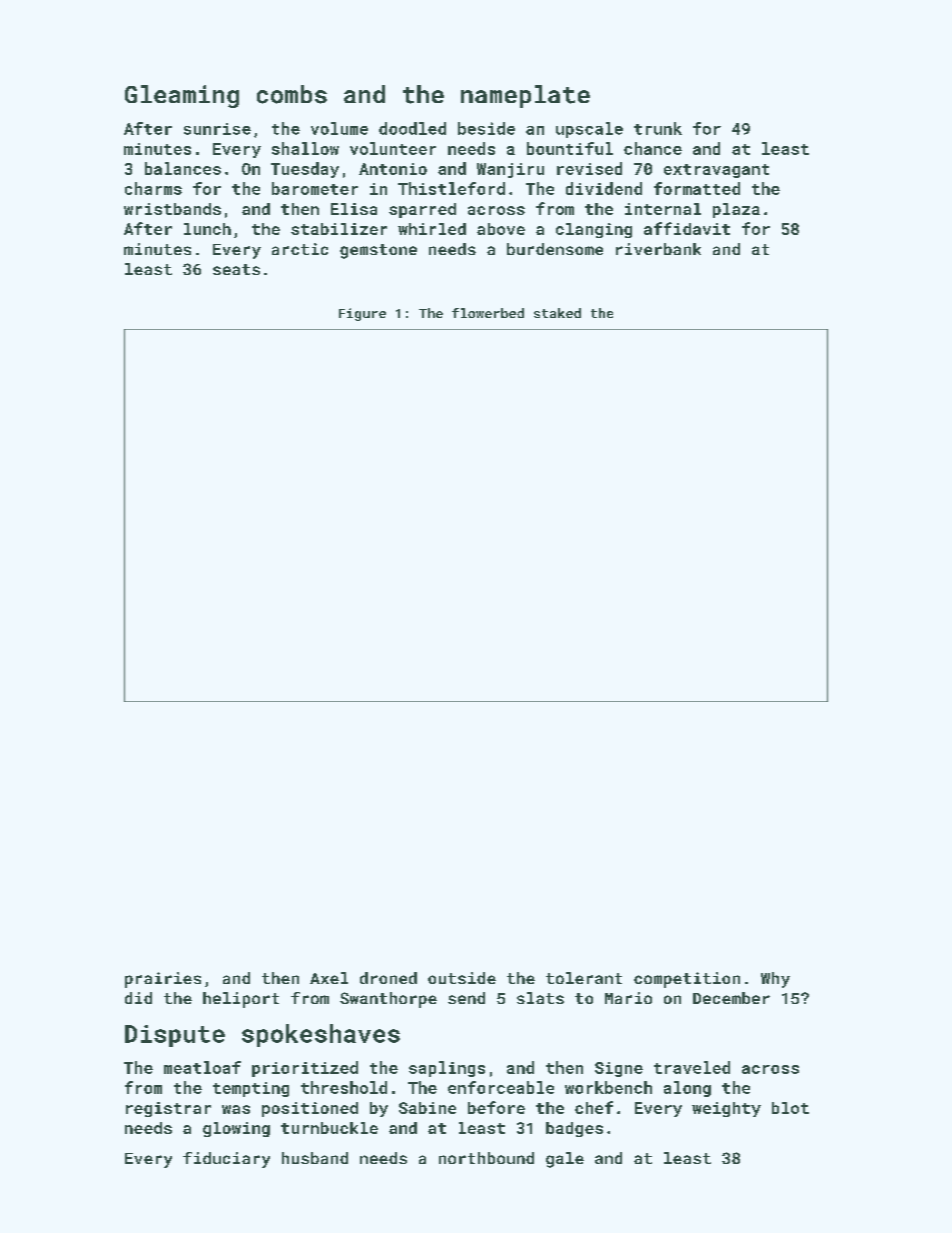  Describe the element at coordinates (658, 249) in the page. I see `riverbank` at that location.
